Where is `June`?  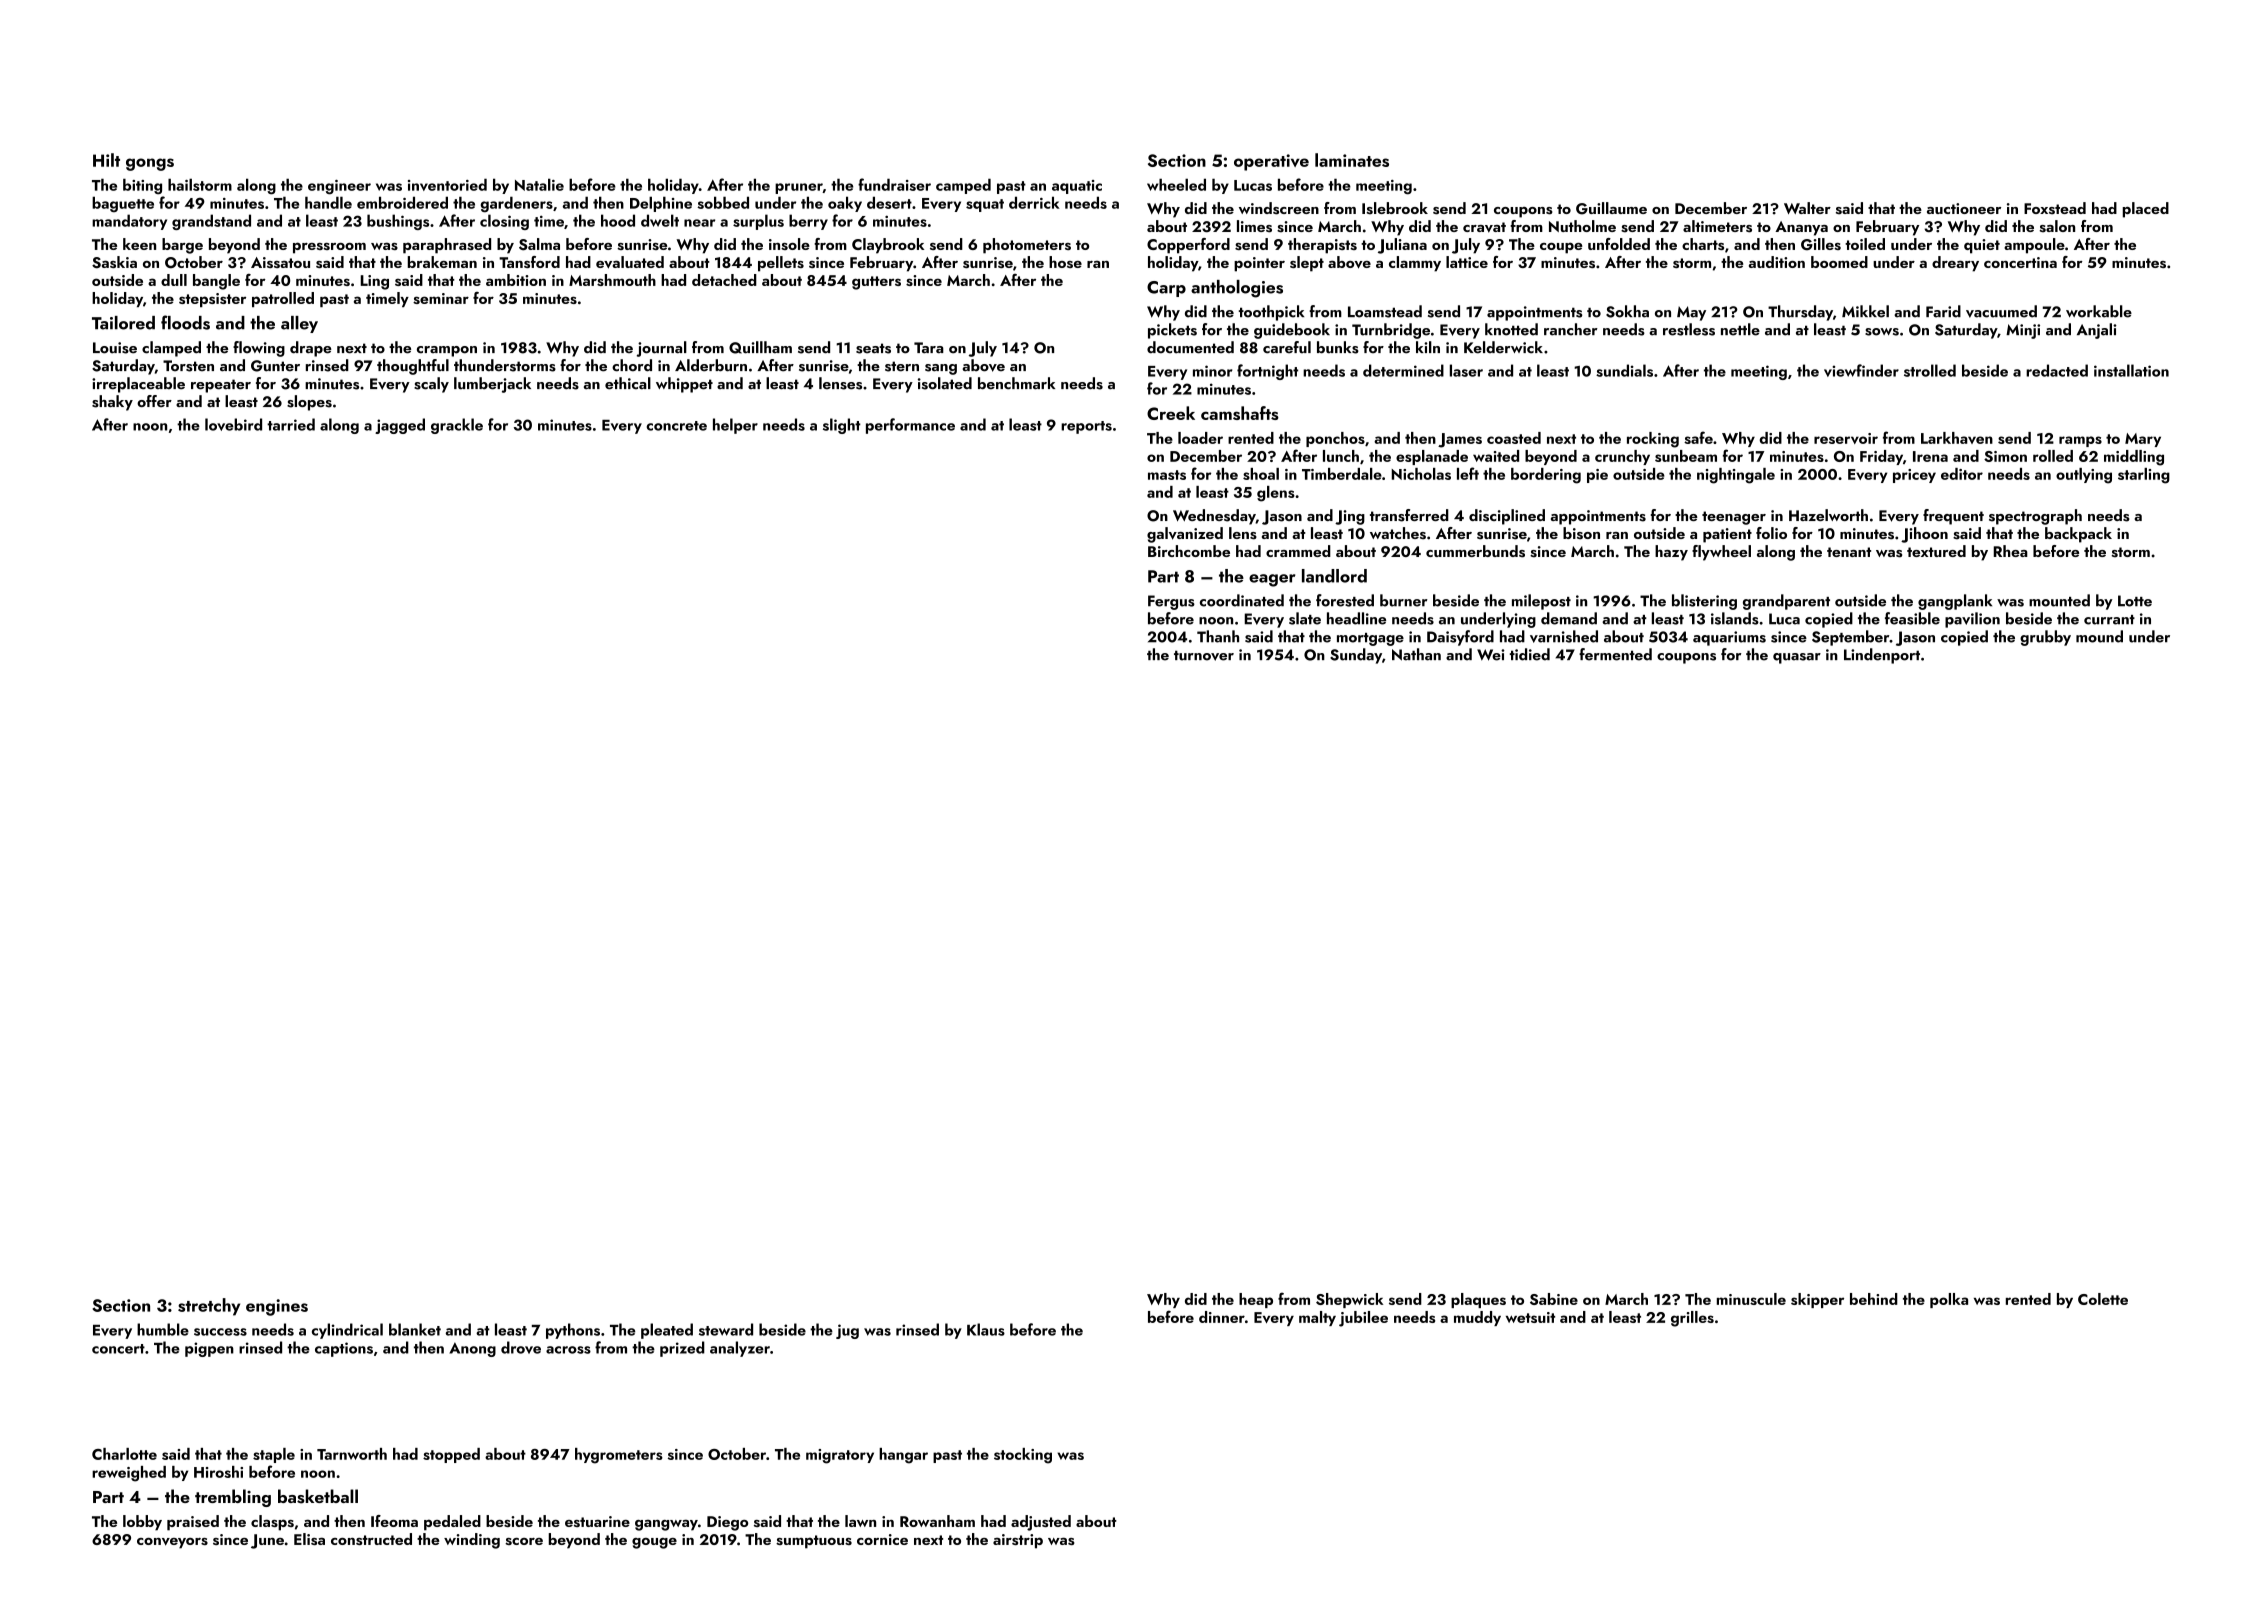 June is located at coordinates (267, 1541).
